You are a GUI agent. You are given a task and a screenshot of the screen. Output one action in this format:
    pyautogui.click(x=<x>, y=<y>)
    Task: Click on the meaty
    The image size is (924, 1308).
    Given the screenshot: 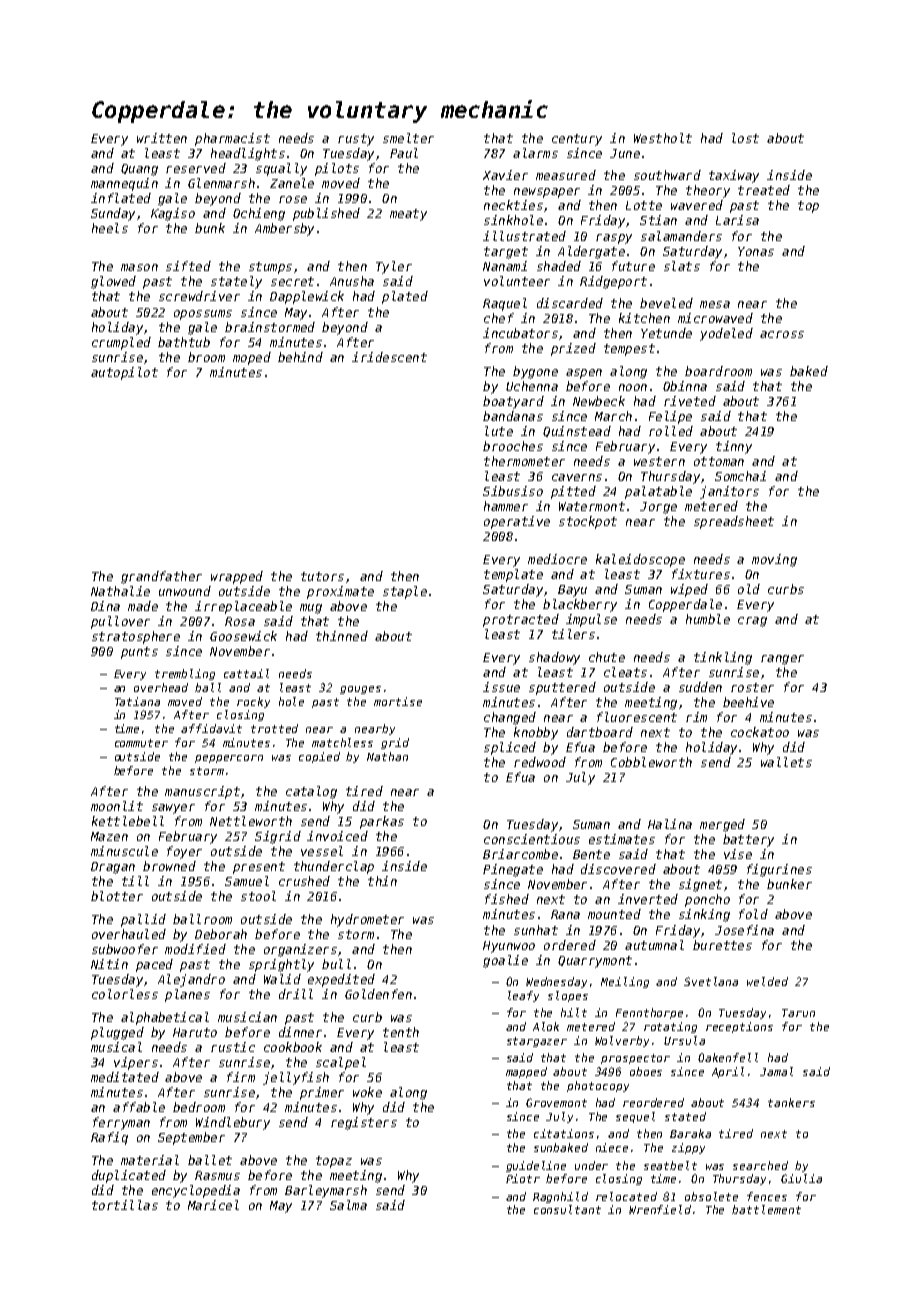 What is the action you would take?
    pyautogui.click(x=408, y=215)
